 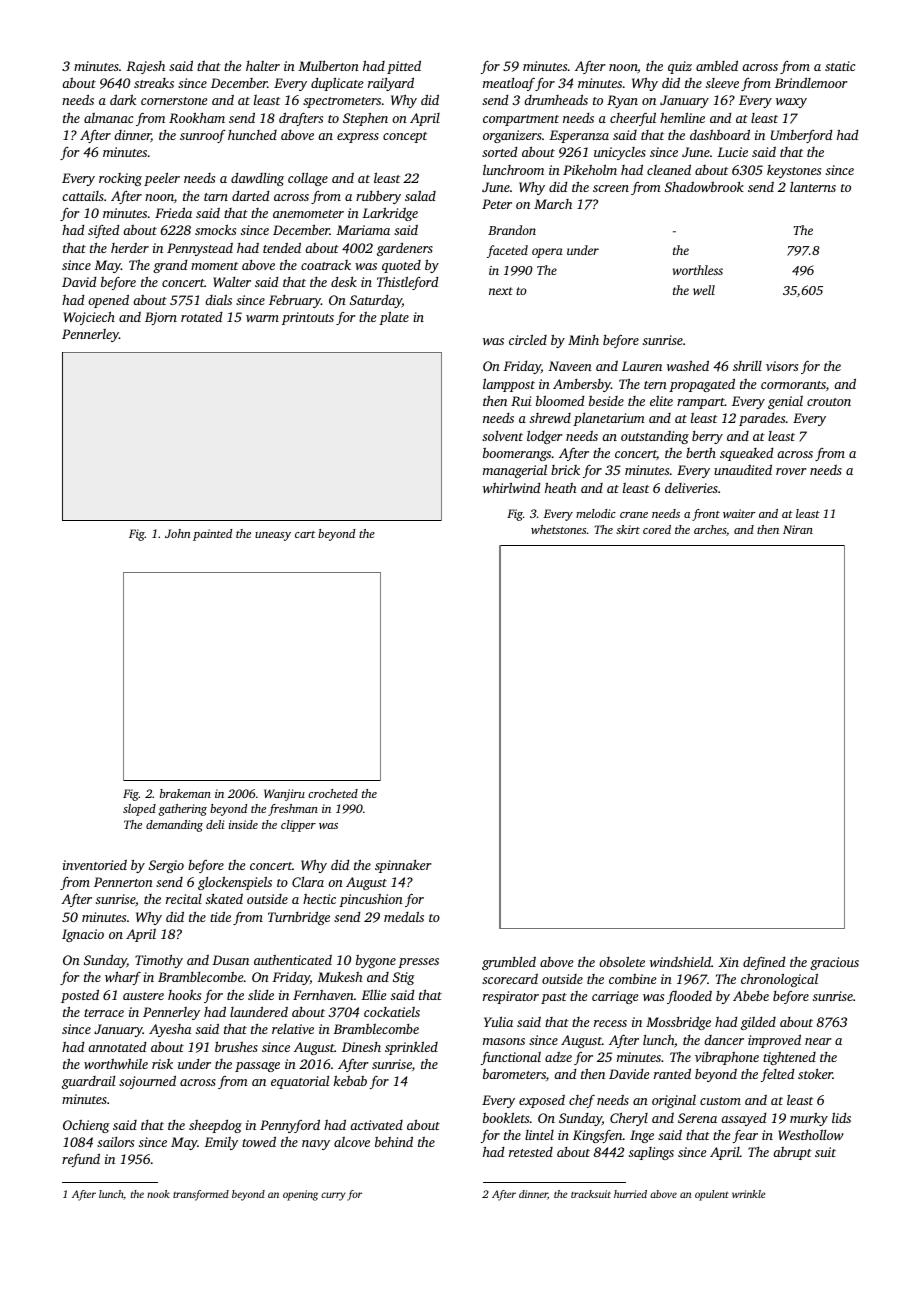 I want to click on worthwhile, so click(x=116, y=1063).
